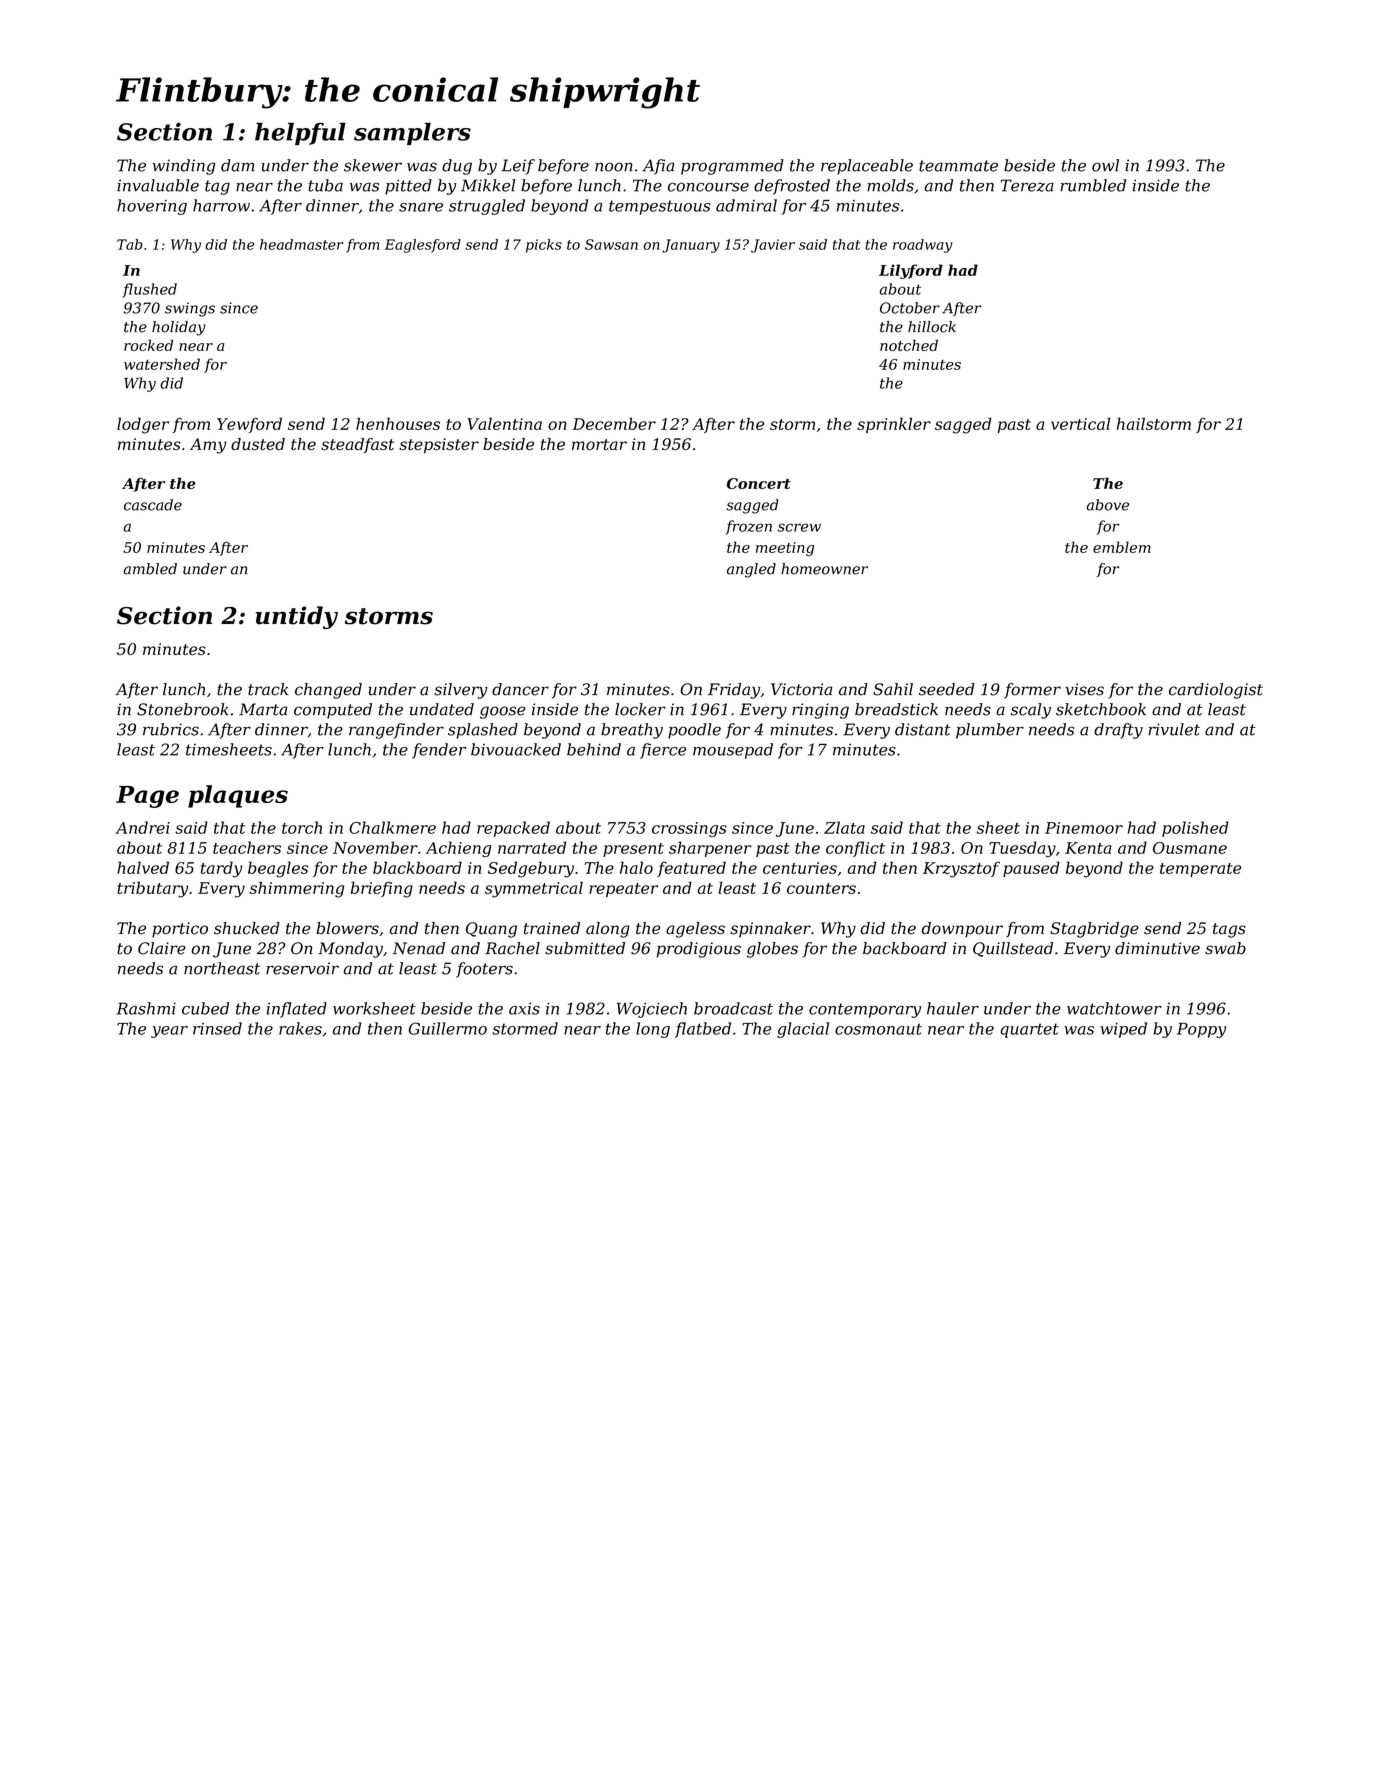  I want to click on noon, so click(614, 167).
